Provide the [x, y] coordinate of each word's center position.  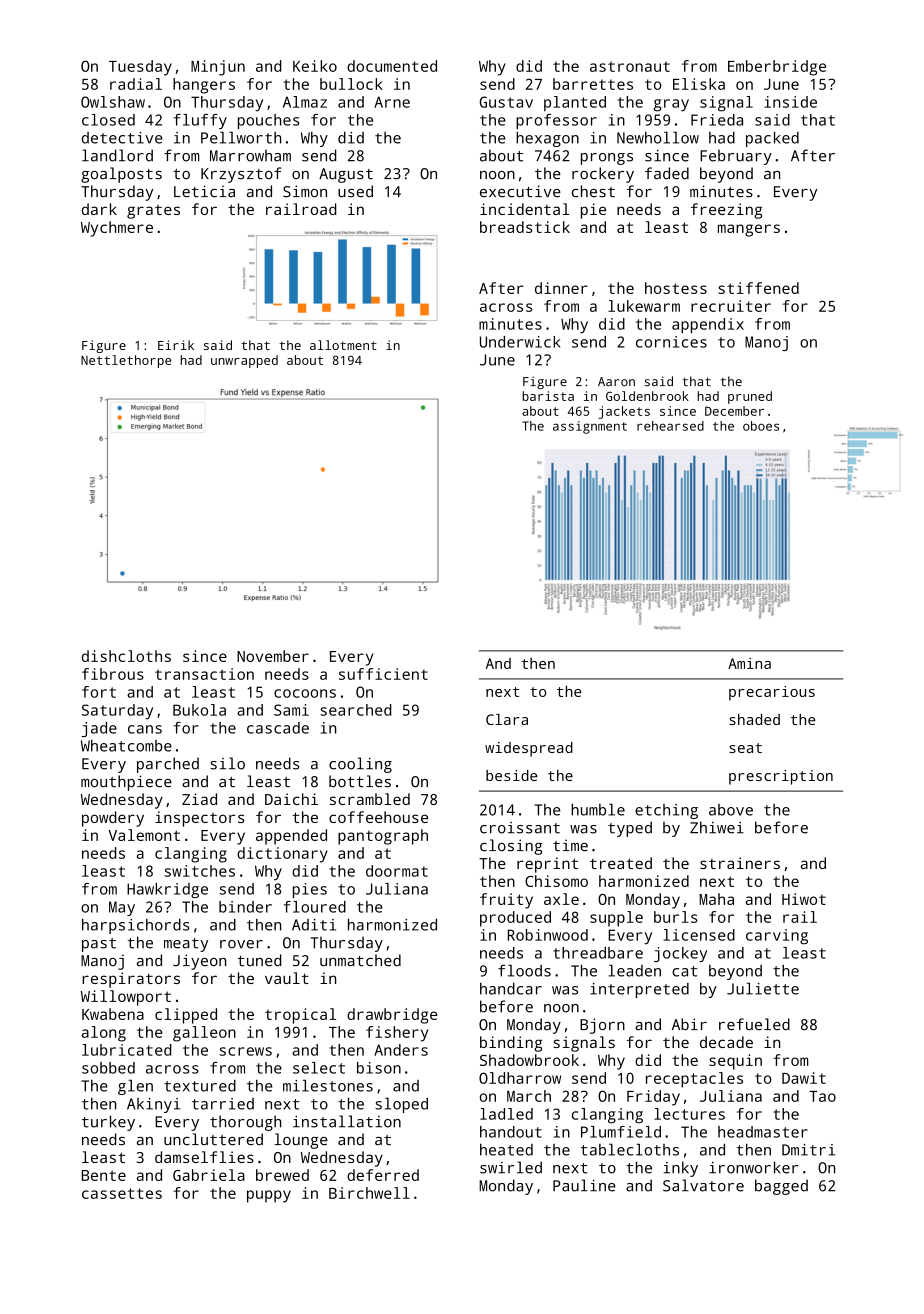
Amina [749, 663]
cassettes [122, 1193]
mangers [749, 230]
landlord [117, 155]
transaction [204, 674]
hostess [676, 288]
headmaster [763, 1132]
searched [355, 710]
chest [593, 191]
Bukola [199, 710]
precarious [772, 693]
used [355, 191]
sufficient [383, 674]
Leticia [204, 191]
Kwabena [113, 1014]
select [319, 1068]
